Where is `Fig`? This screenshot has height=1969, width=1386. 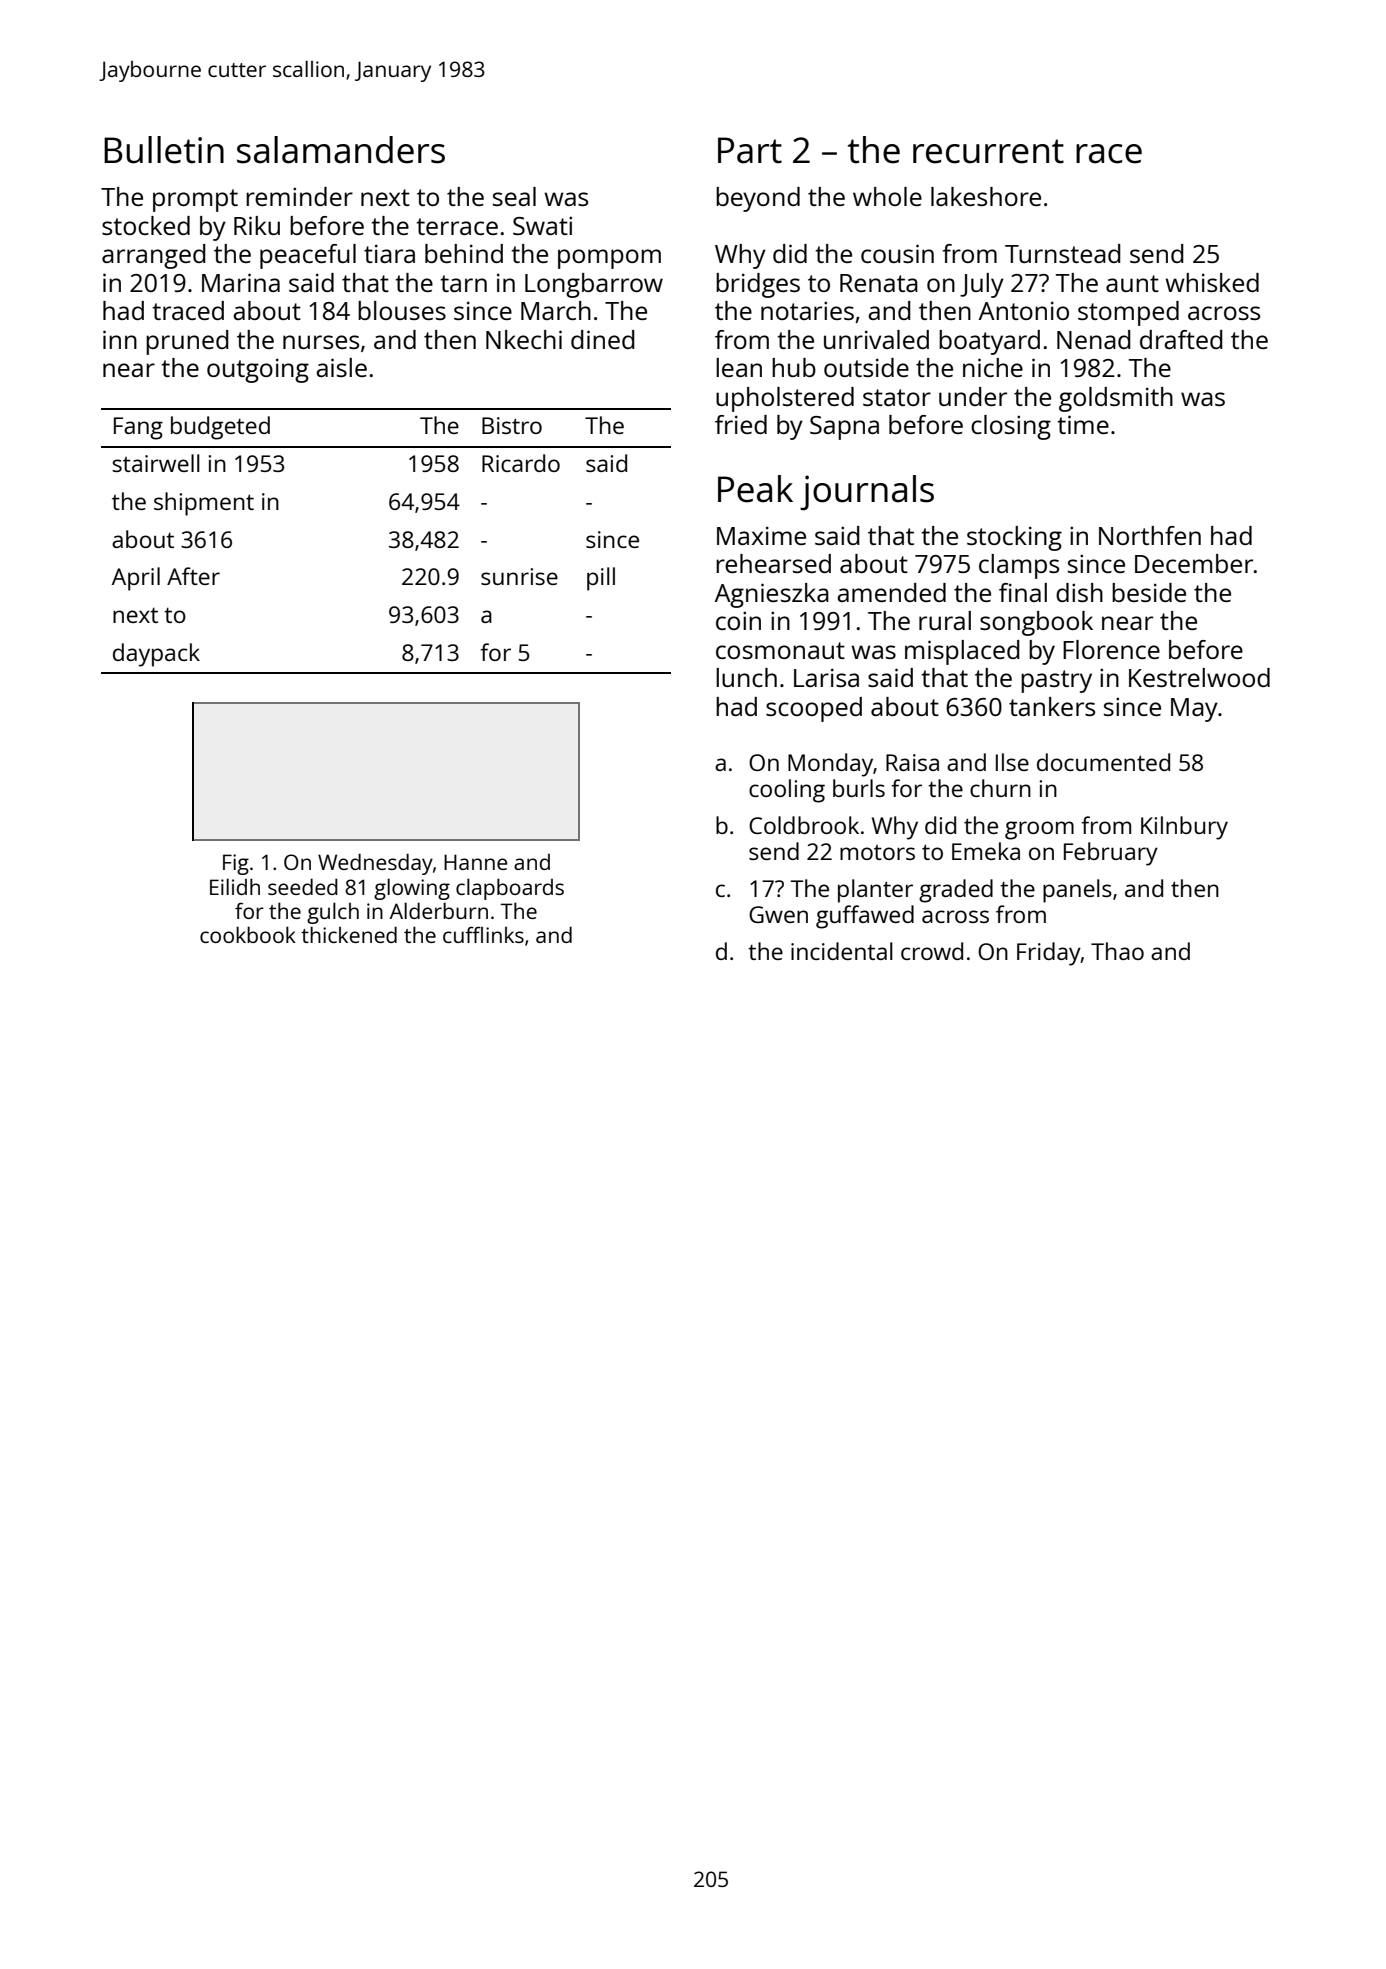
Fig is located at coordinates (236, 864).
